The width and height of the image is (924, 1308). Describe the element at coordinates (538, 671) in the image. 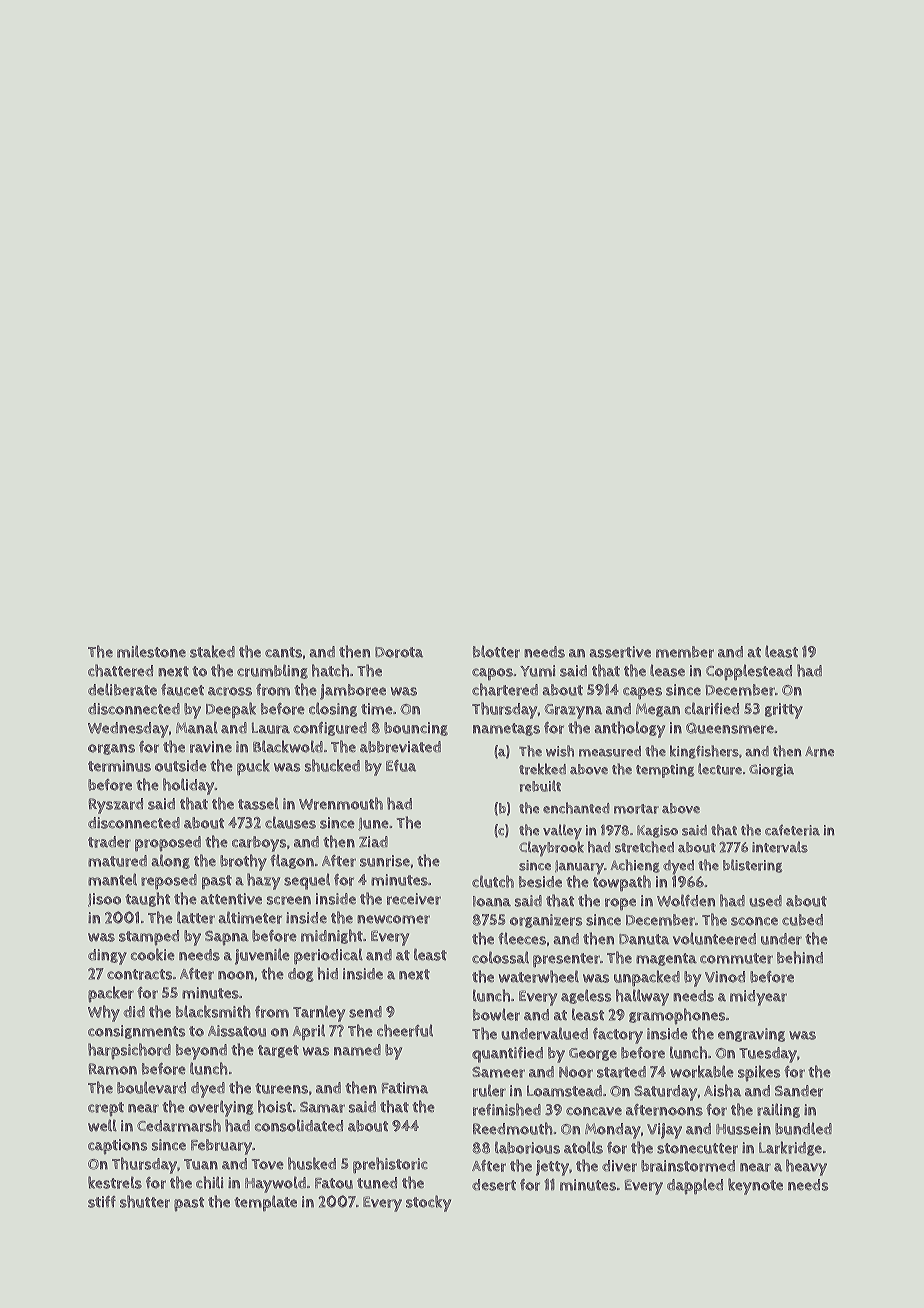

I see `Yumi` at that location.
